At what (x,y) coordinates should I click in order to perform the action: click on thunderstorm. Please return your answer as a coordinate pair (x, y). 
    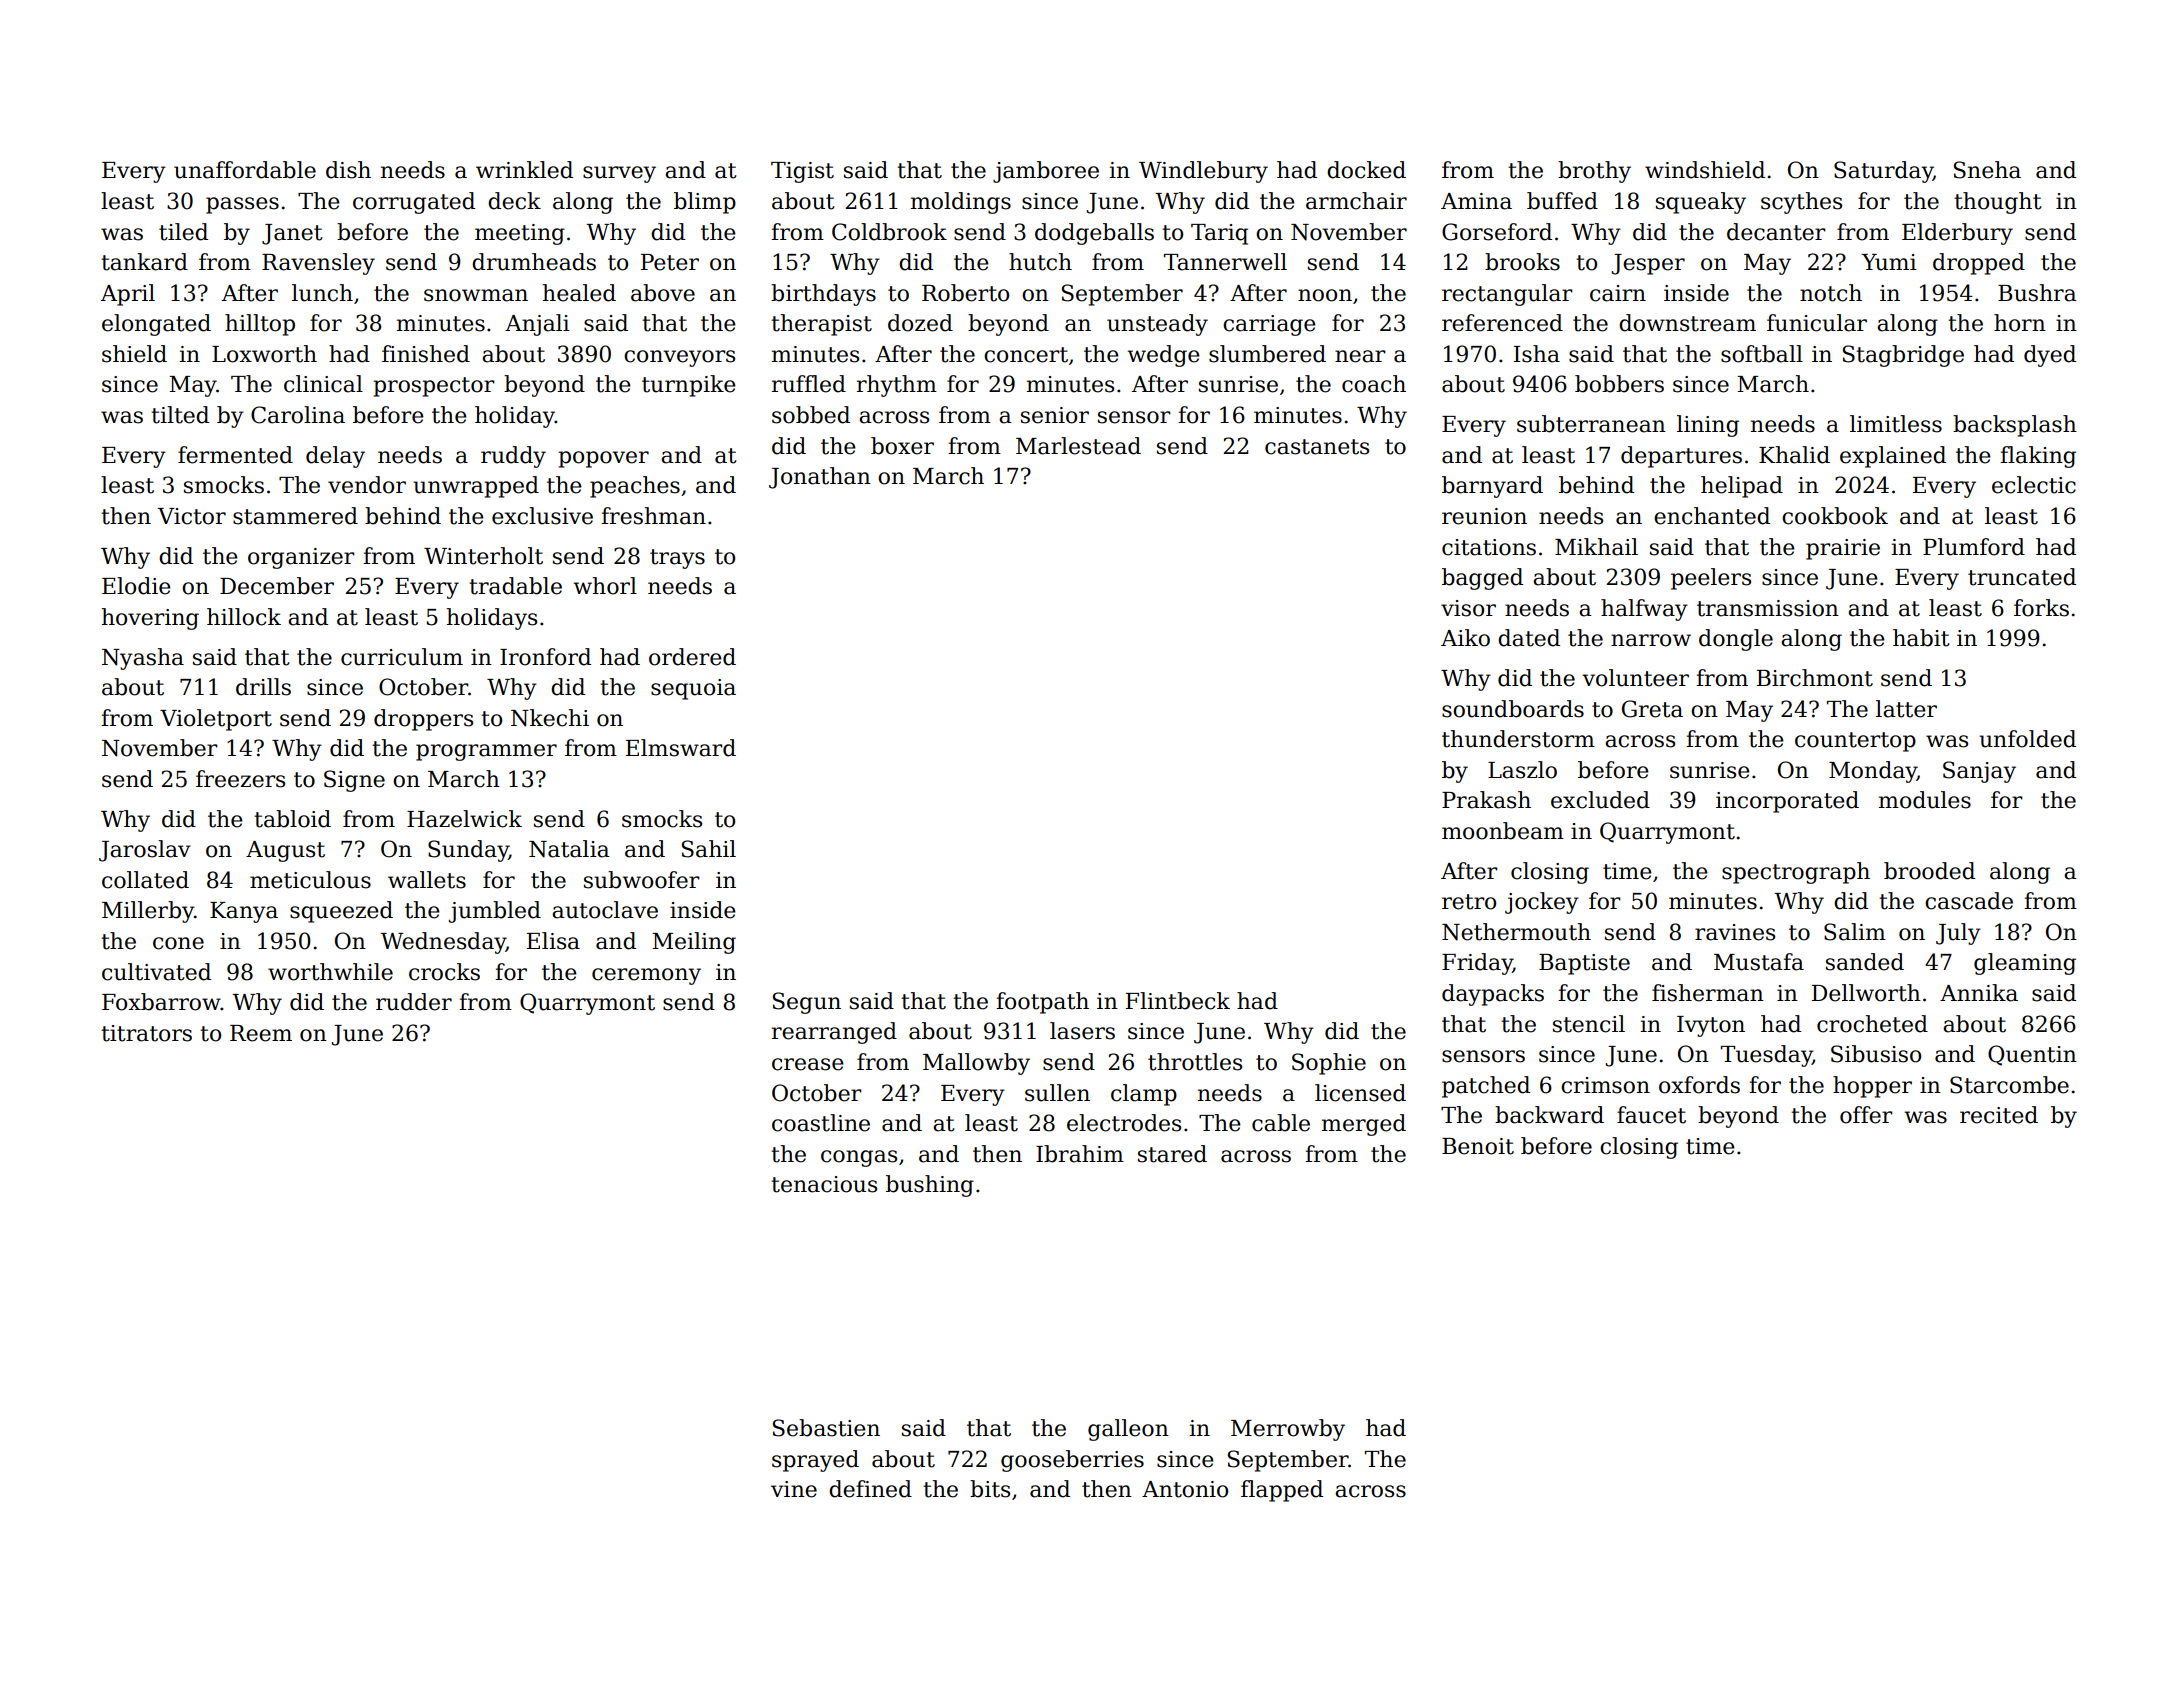
    Looking at the image, I should click on (1518, 739).
